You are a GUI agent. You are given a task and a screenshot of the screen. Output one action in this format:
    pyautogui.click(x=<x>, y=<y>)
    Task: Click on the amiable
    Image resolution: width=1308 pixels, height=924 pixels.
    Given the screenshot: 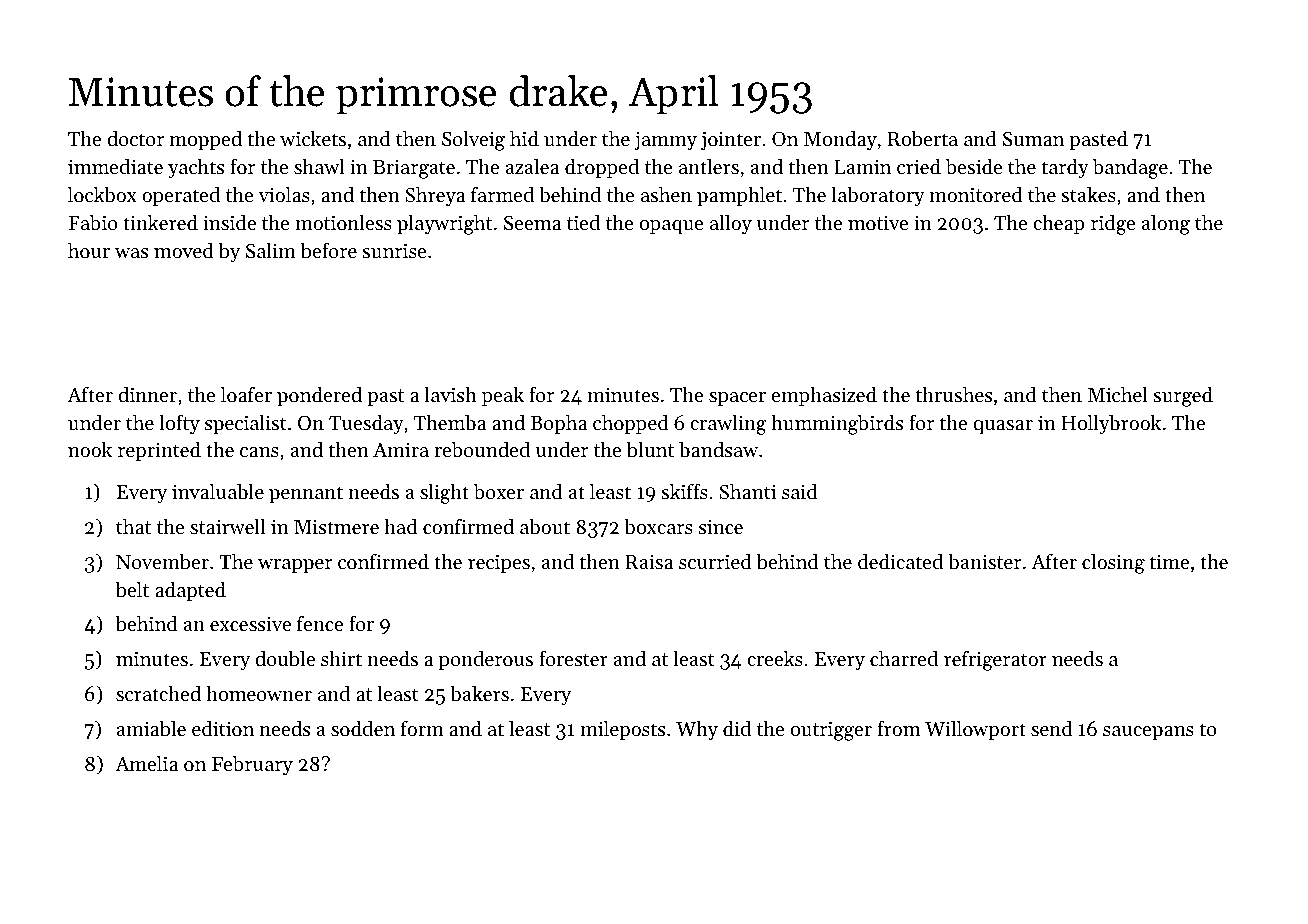 What is the action you would take?
    pyautogui.click(x=151, y=728)
